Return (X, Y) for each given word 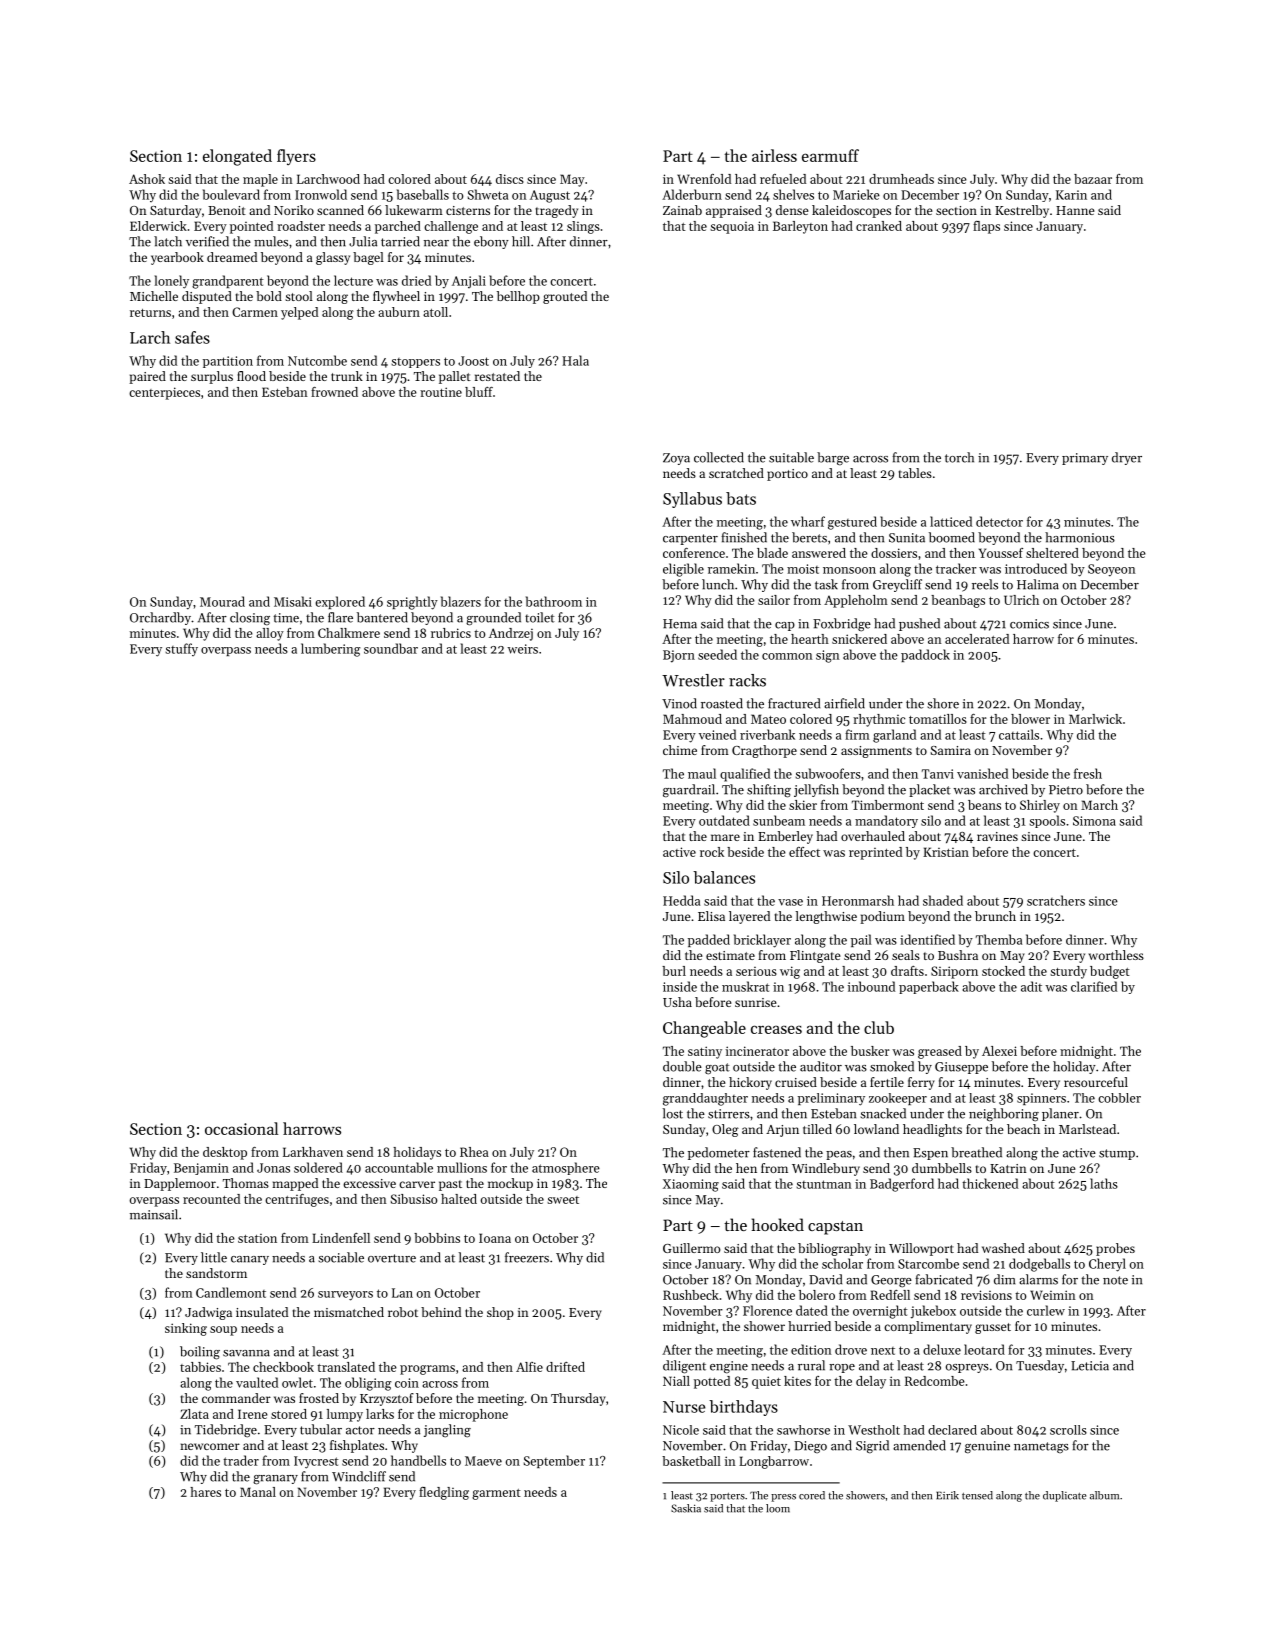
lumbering (330, 650)
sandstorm (216, 1273)
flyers (296, 157)
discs (510, 179)
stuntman (824, 1184)
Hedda (681, 900)
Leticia (1090, 1366)
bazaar (1093, 179)
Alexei (999, 1051)
